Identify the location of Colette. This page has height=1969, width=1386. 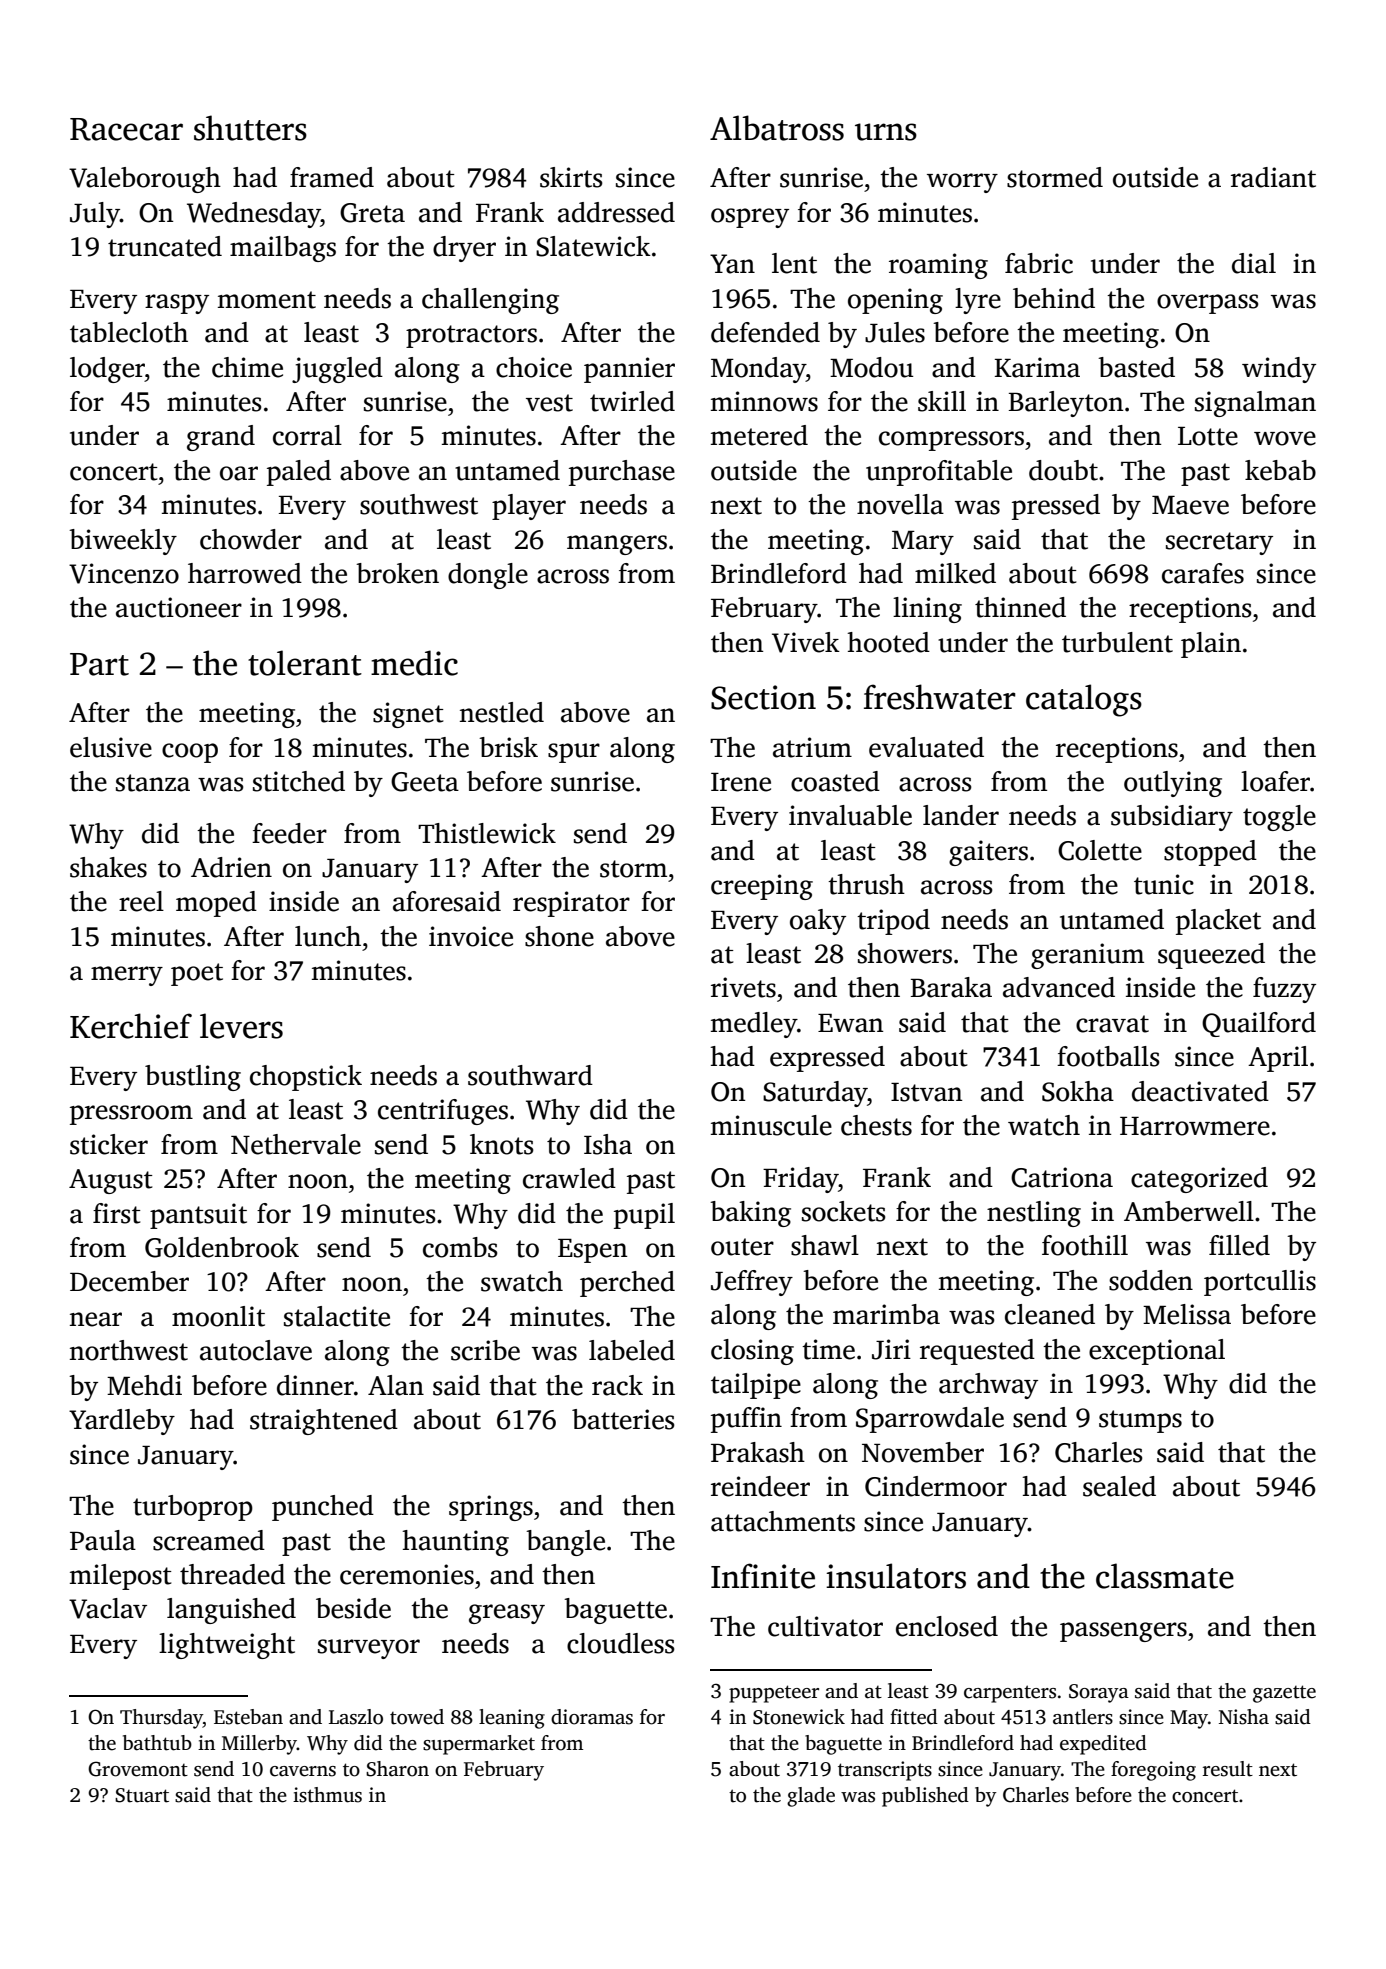
(1100, 850).
